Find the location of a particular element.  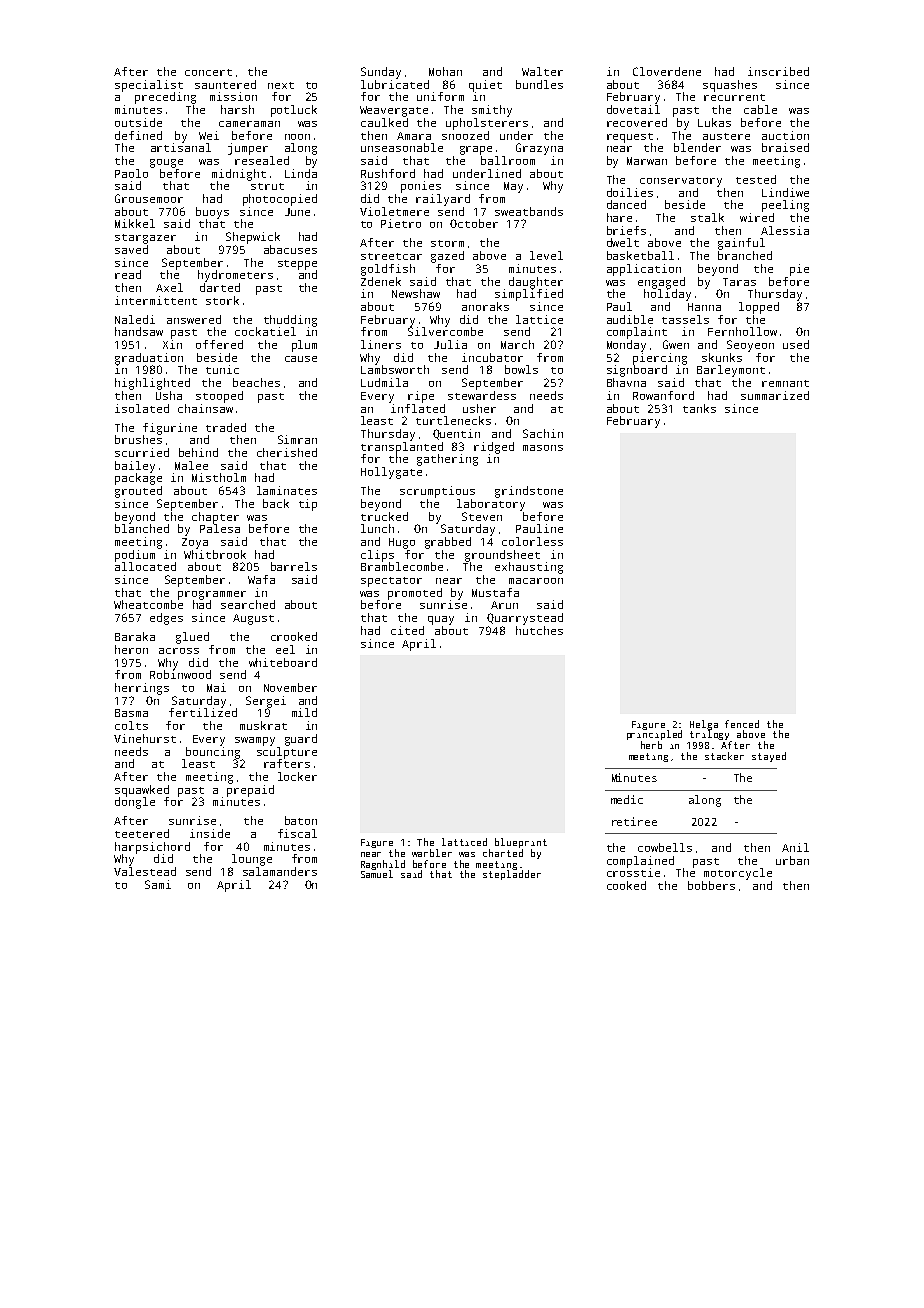

Sunday is located at coordinates (381, 73).
